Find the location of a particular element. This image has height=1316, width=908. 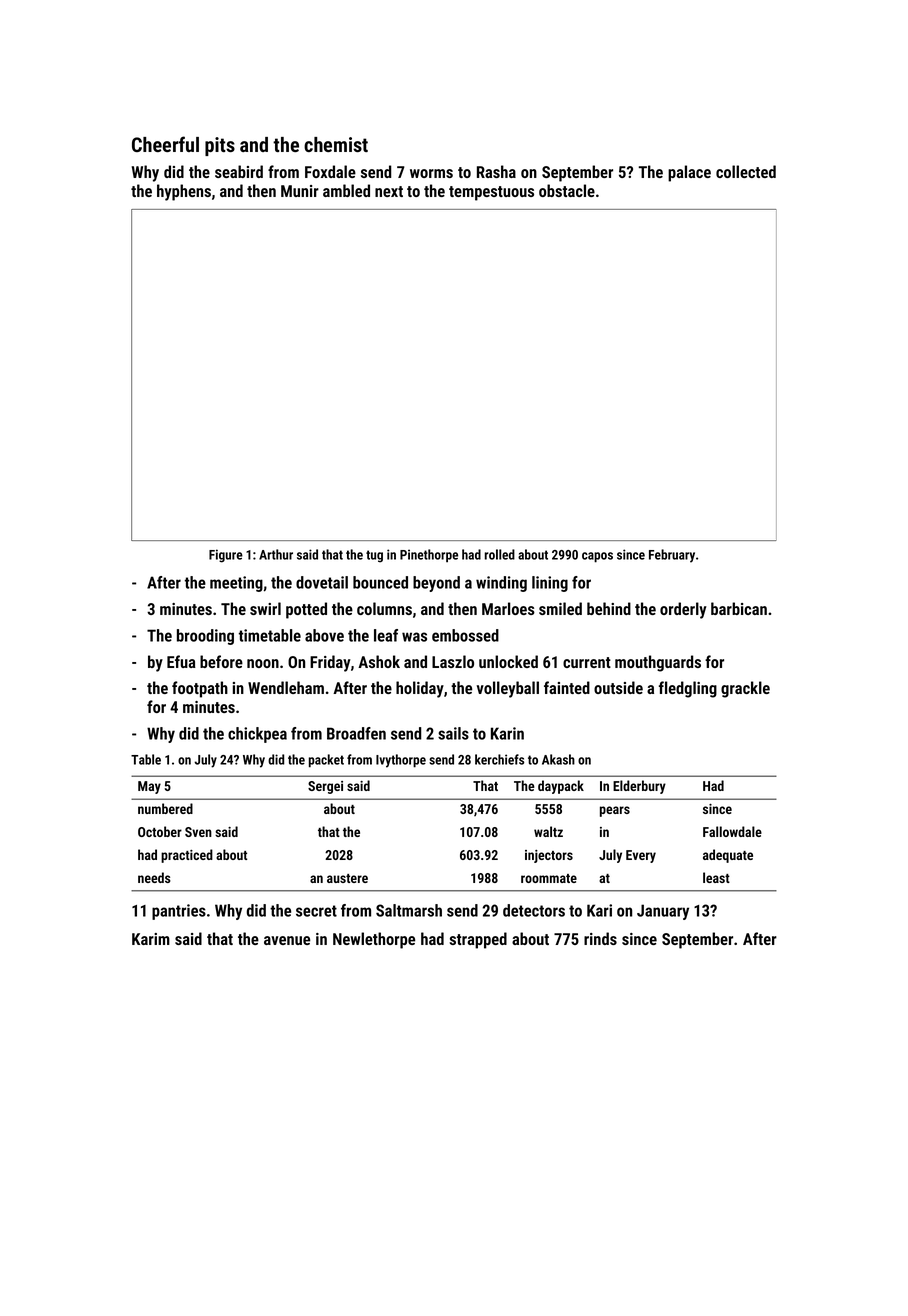

tempestuous is located at coordinates (491, 193).
